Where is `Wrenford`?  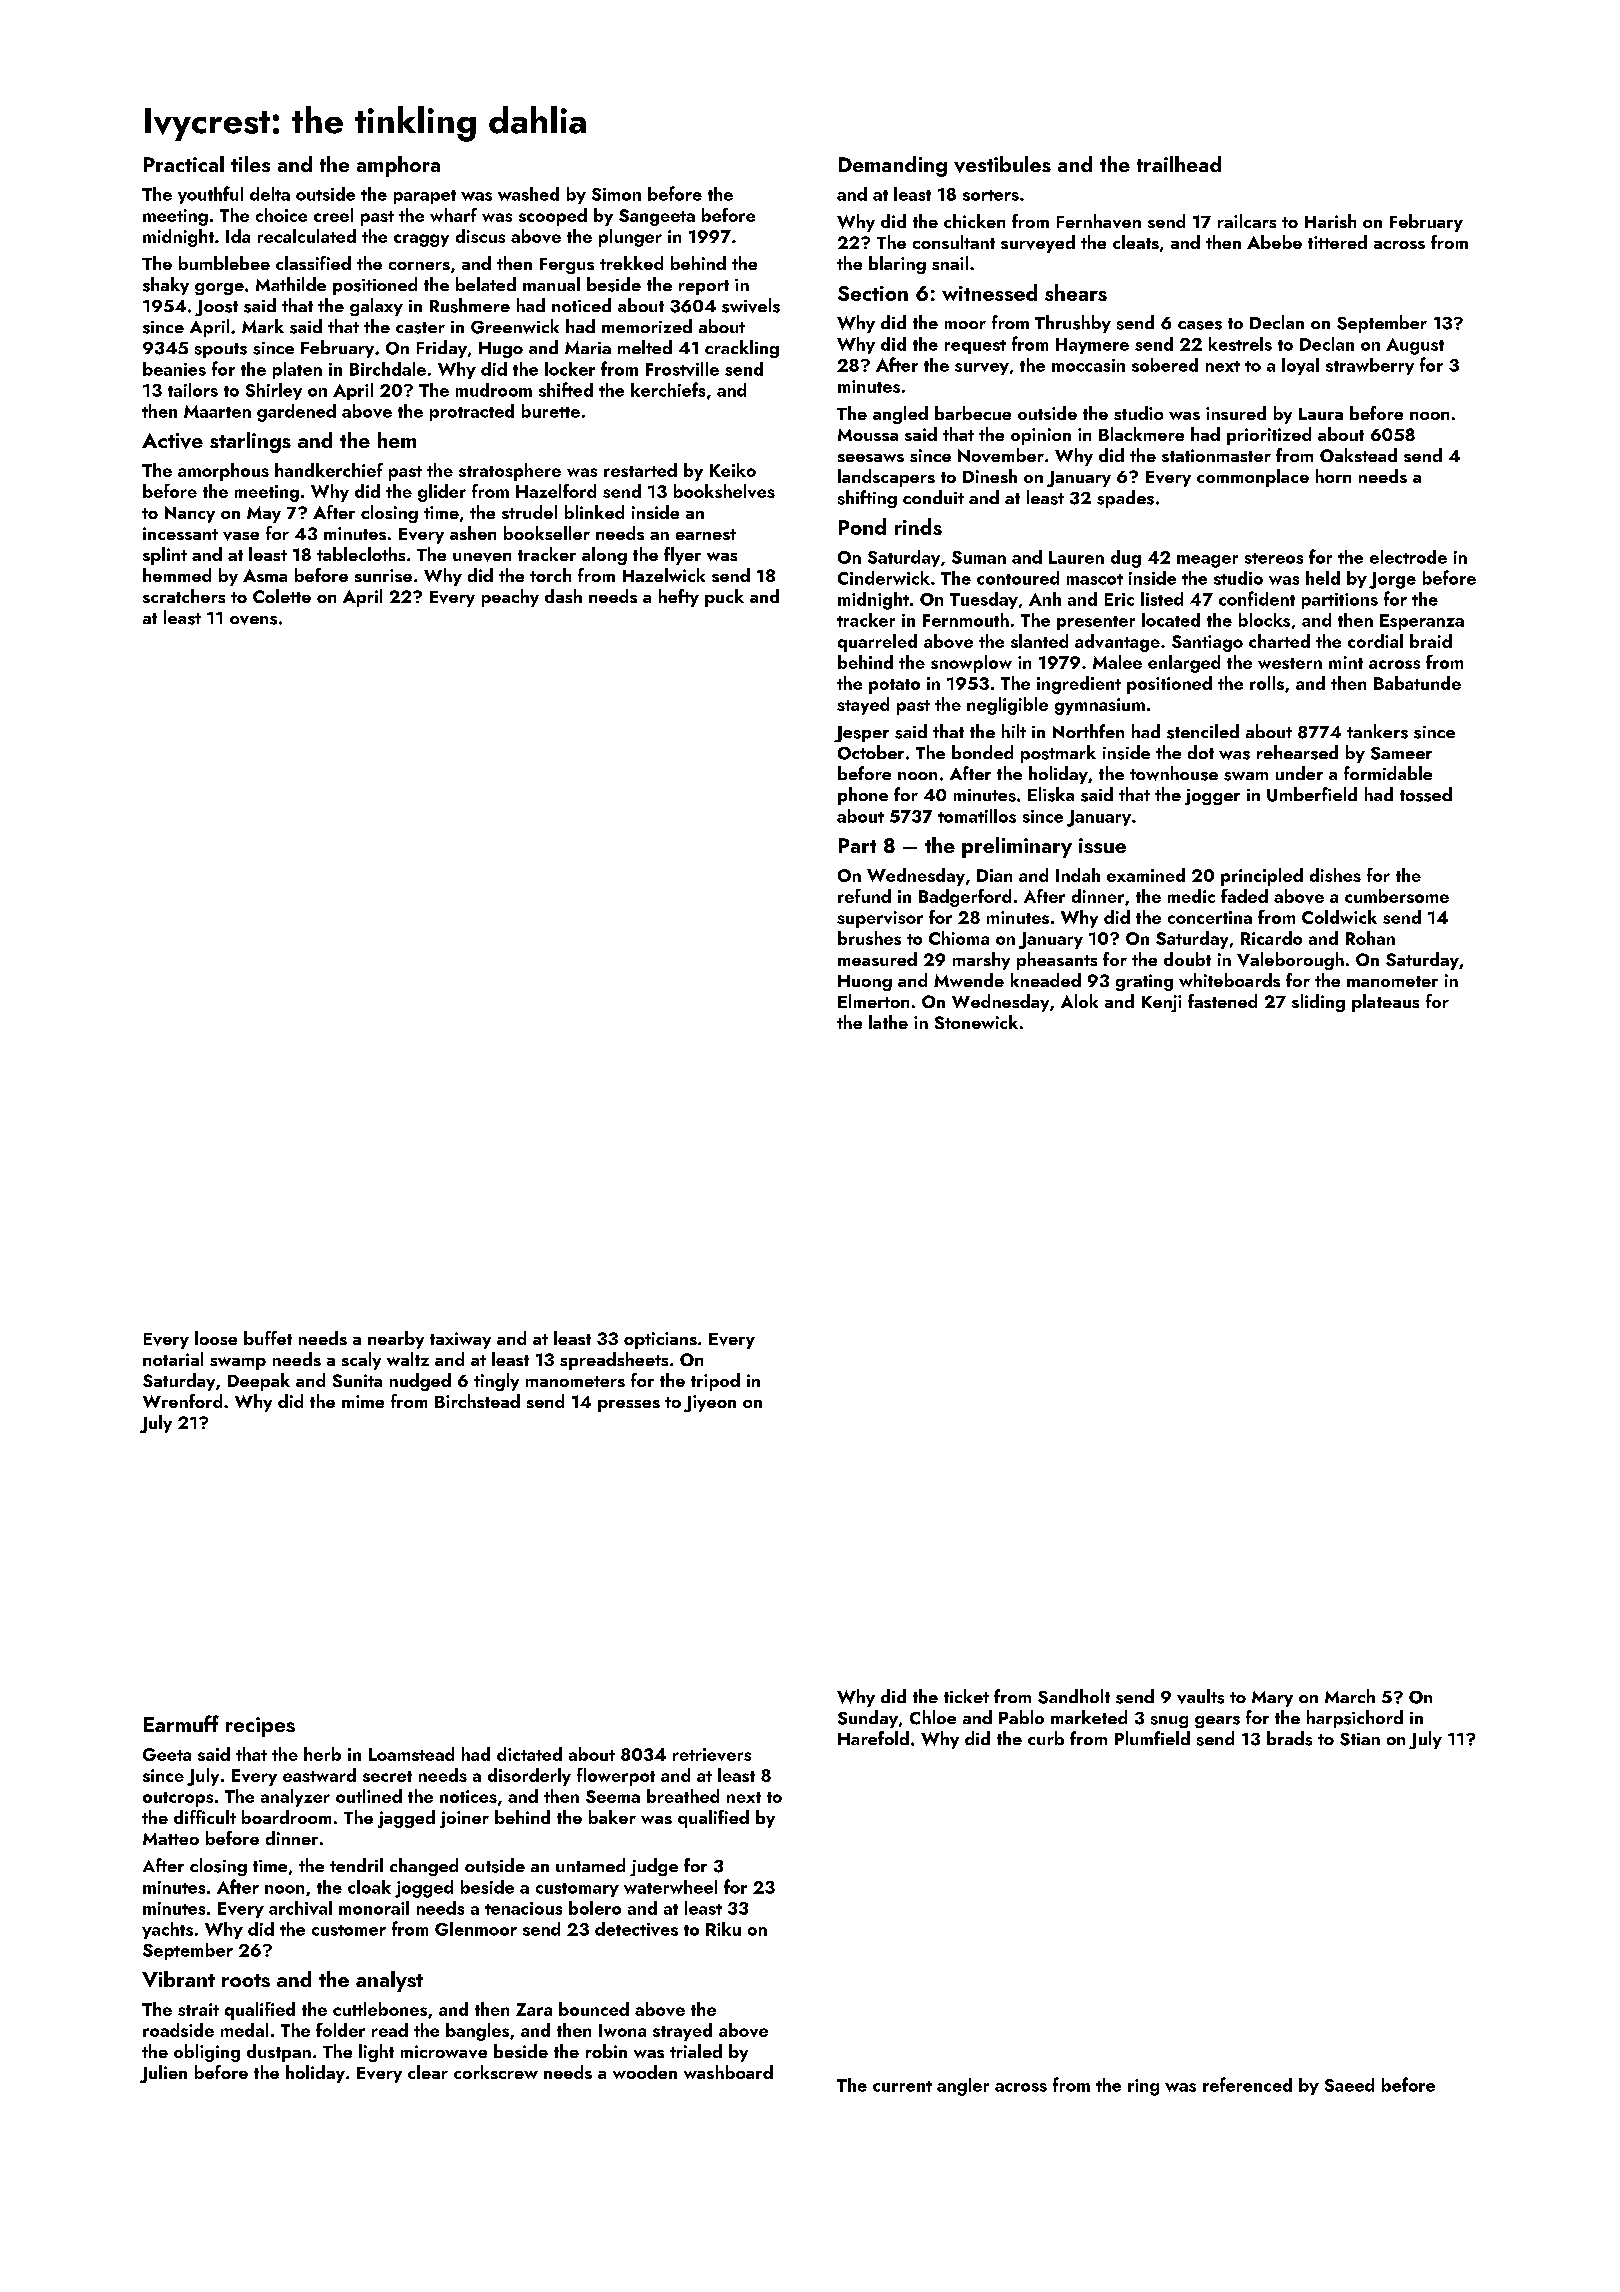
Wrenford is located at coordinates (182, 1401).
